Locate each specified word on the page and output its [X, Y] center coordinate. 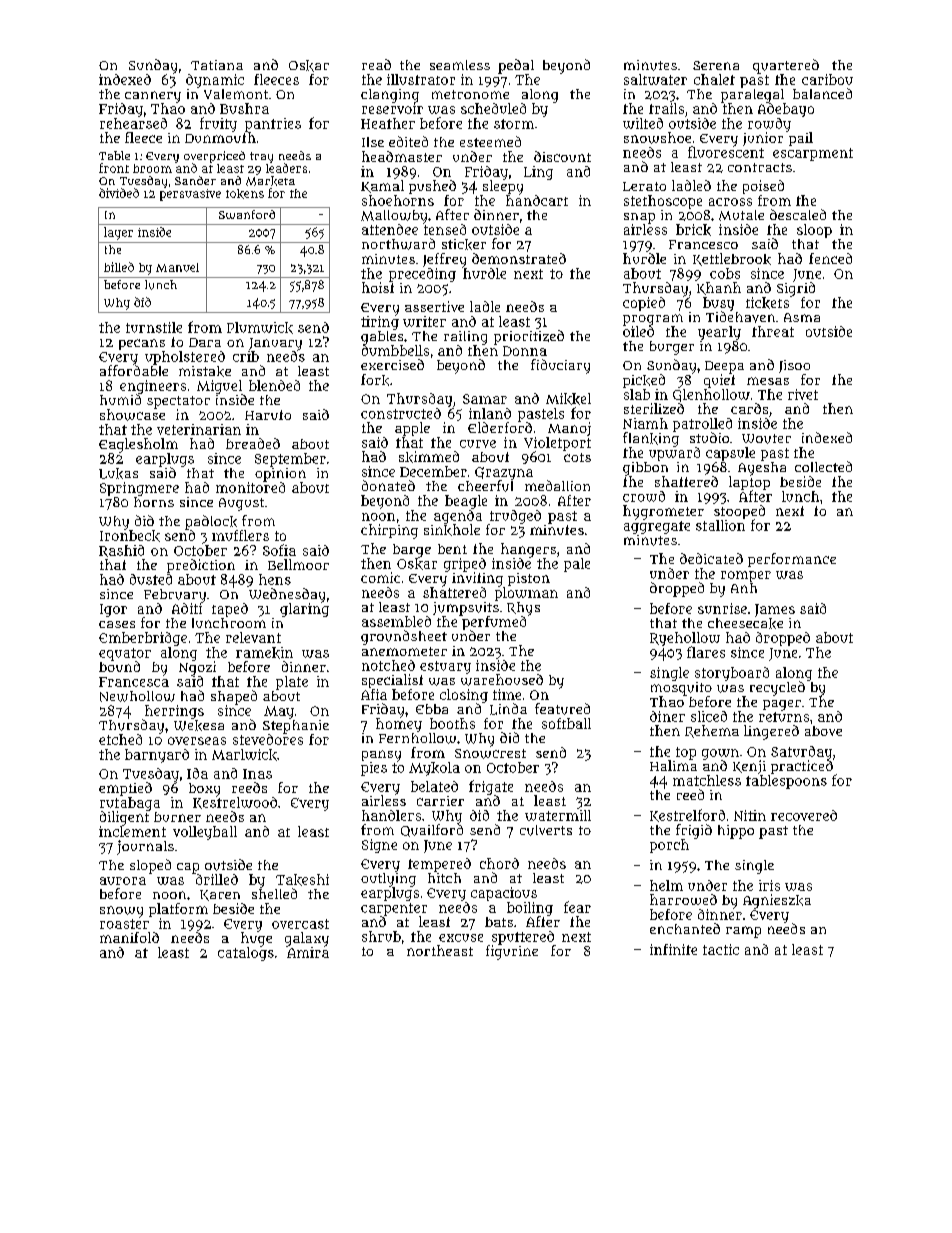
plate [292, 683]
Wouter [766, 439]
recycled [777, 688]
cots [577, 457]
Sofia [279, 550]
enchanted [685, 928]
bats [499, 922]
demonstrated [519, 258]
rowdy [769, 125]
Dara [205, 342]
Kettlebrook [732, 259]
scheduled [493, 108]
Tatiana [217, 65]
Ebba [432, 709]
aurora [123, 881]
